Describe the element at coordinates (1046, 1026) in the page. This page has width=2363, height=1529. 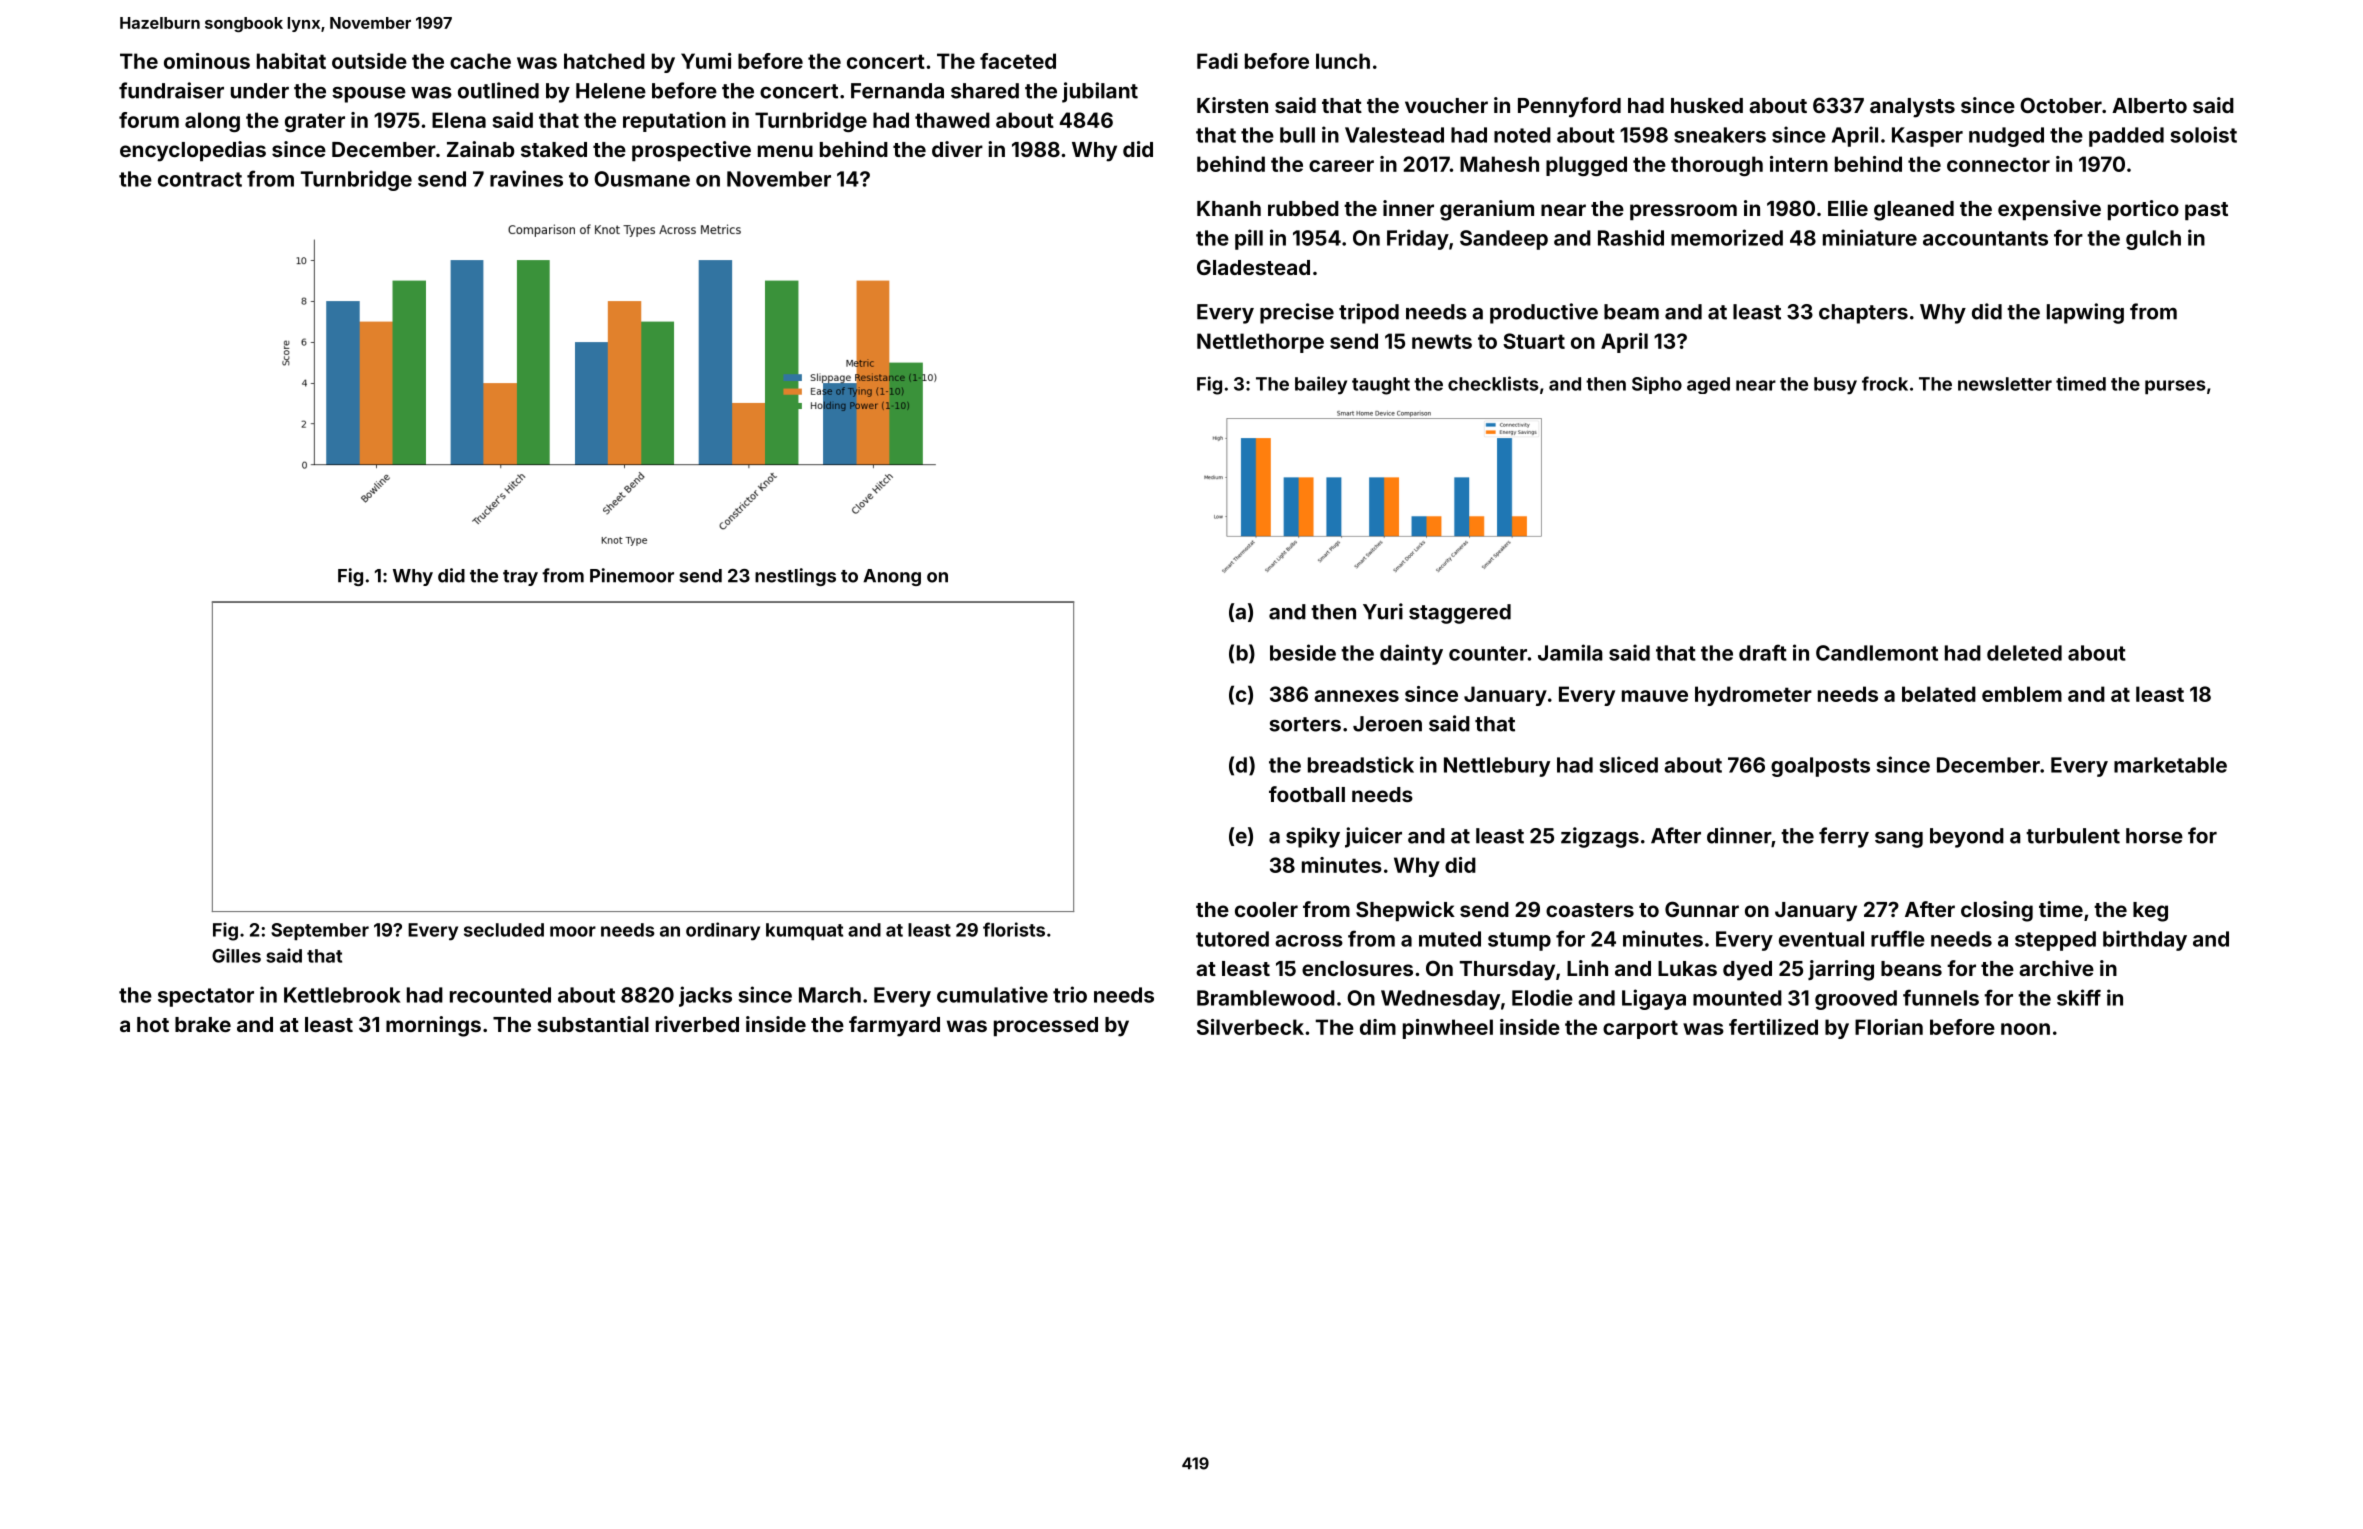
I see `processed` at that location.
